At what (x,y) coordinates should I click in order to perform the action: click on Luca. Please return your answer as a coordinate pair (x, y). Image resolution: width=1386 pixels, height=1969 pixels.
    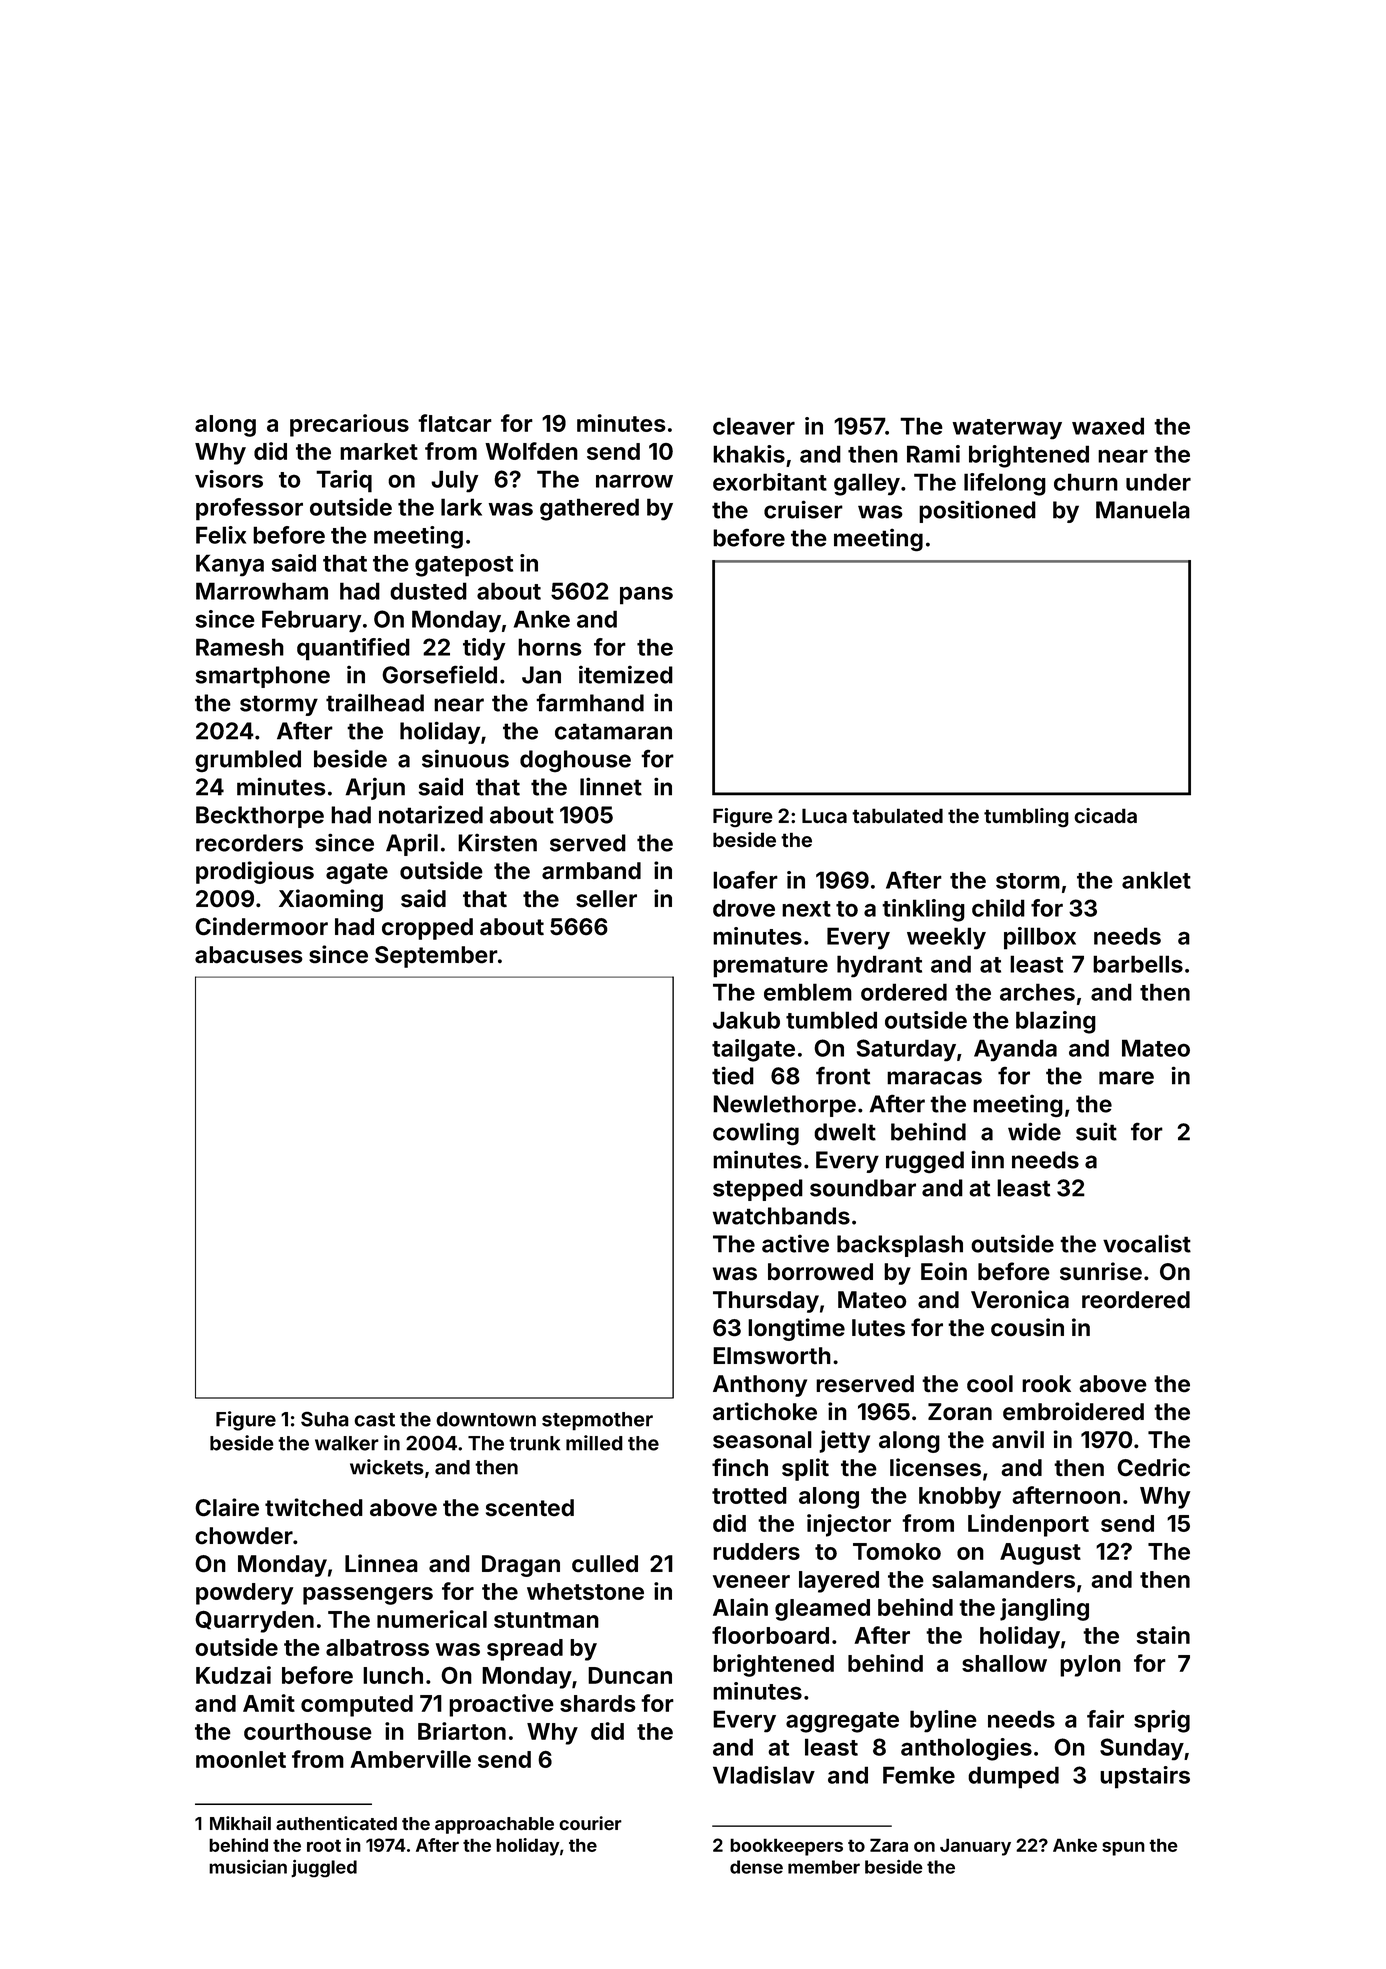
    Looking at the image, I should click on (824, 815).
